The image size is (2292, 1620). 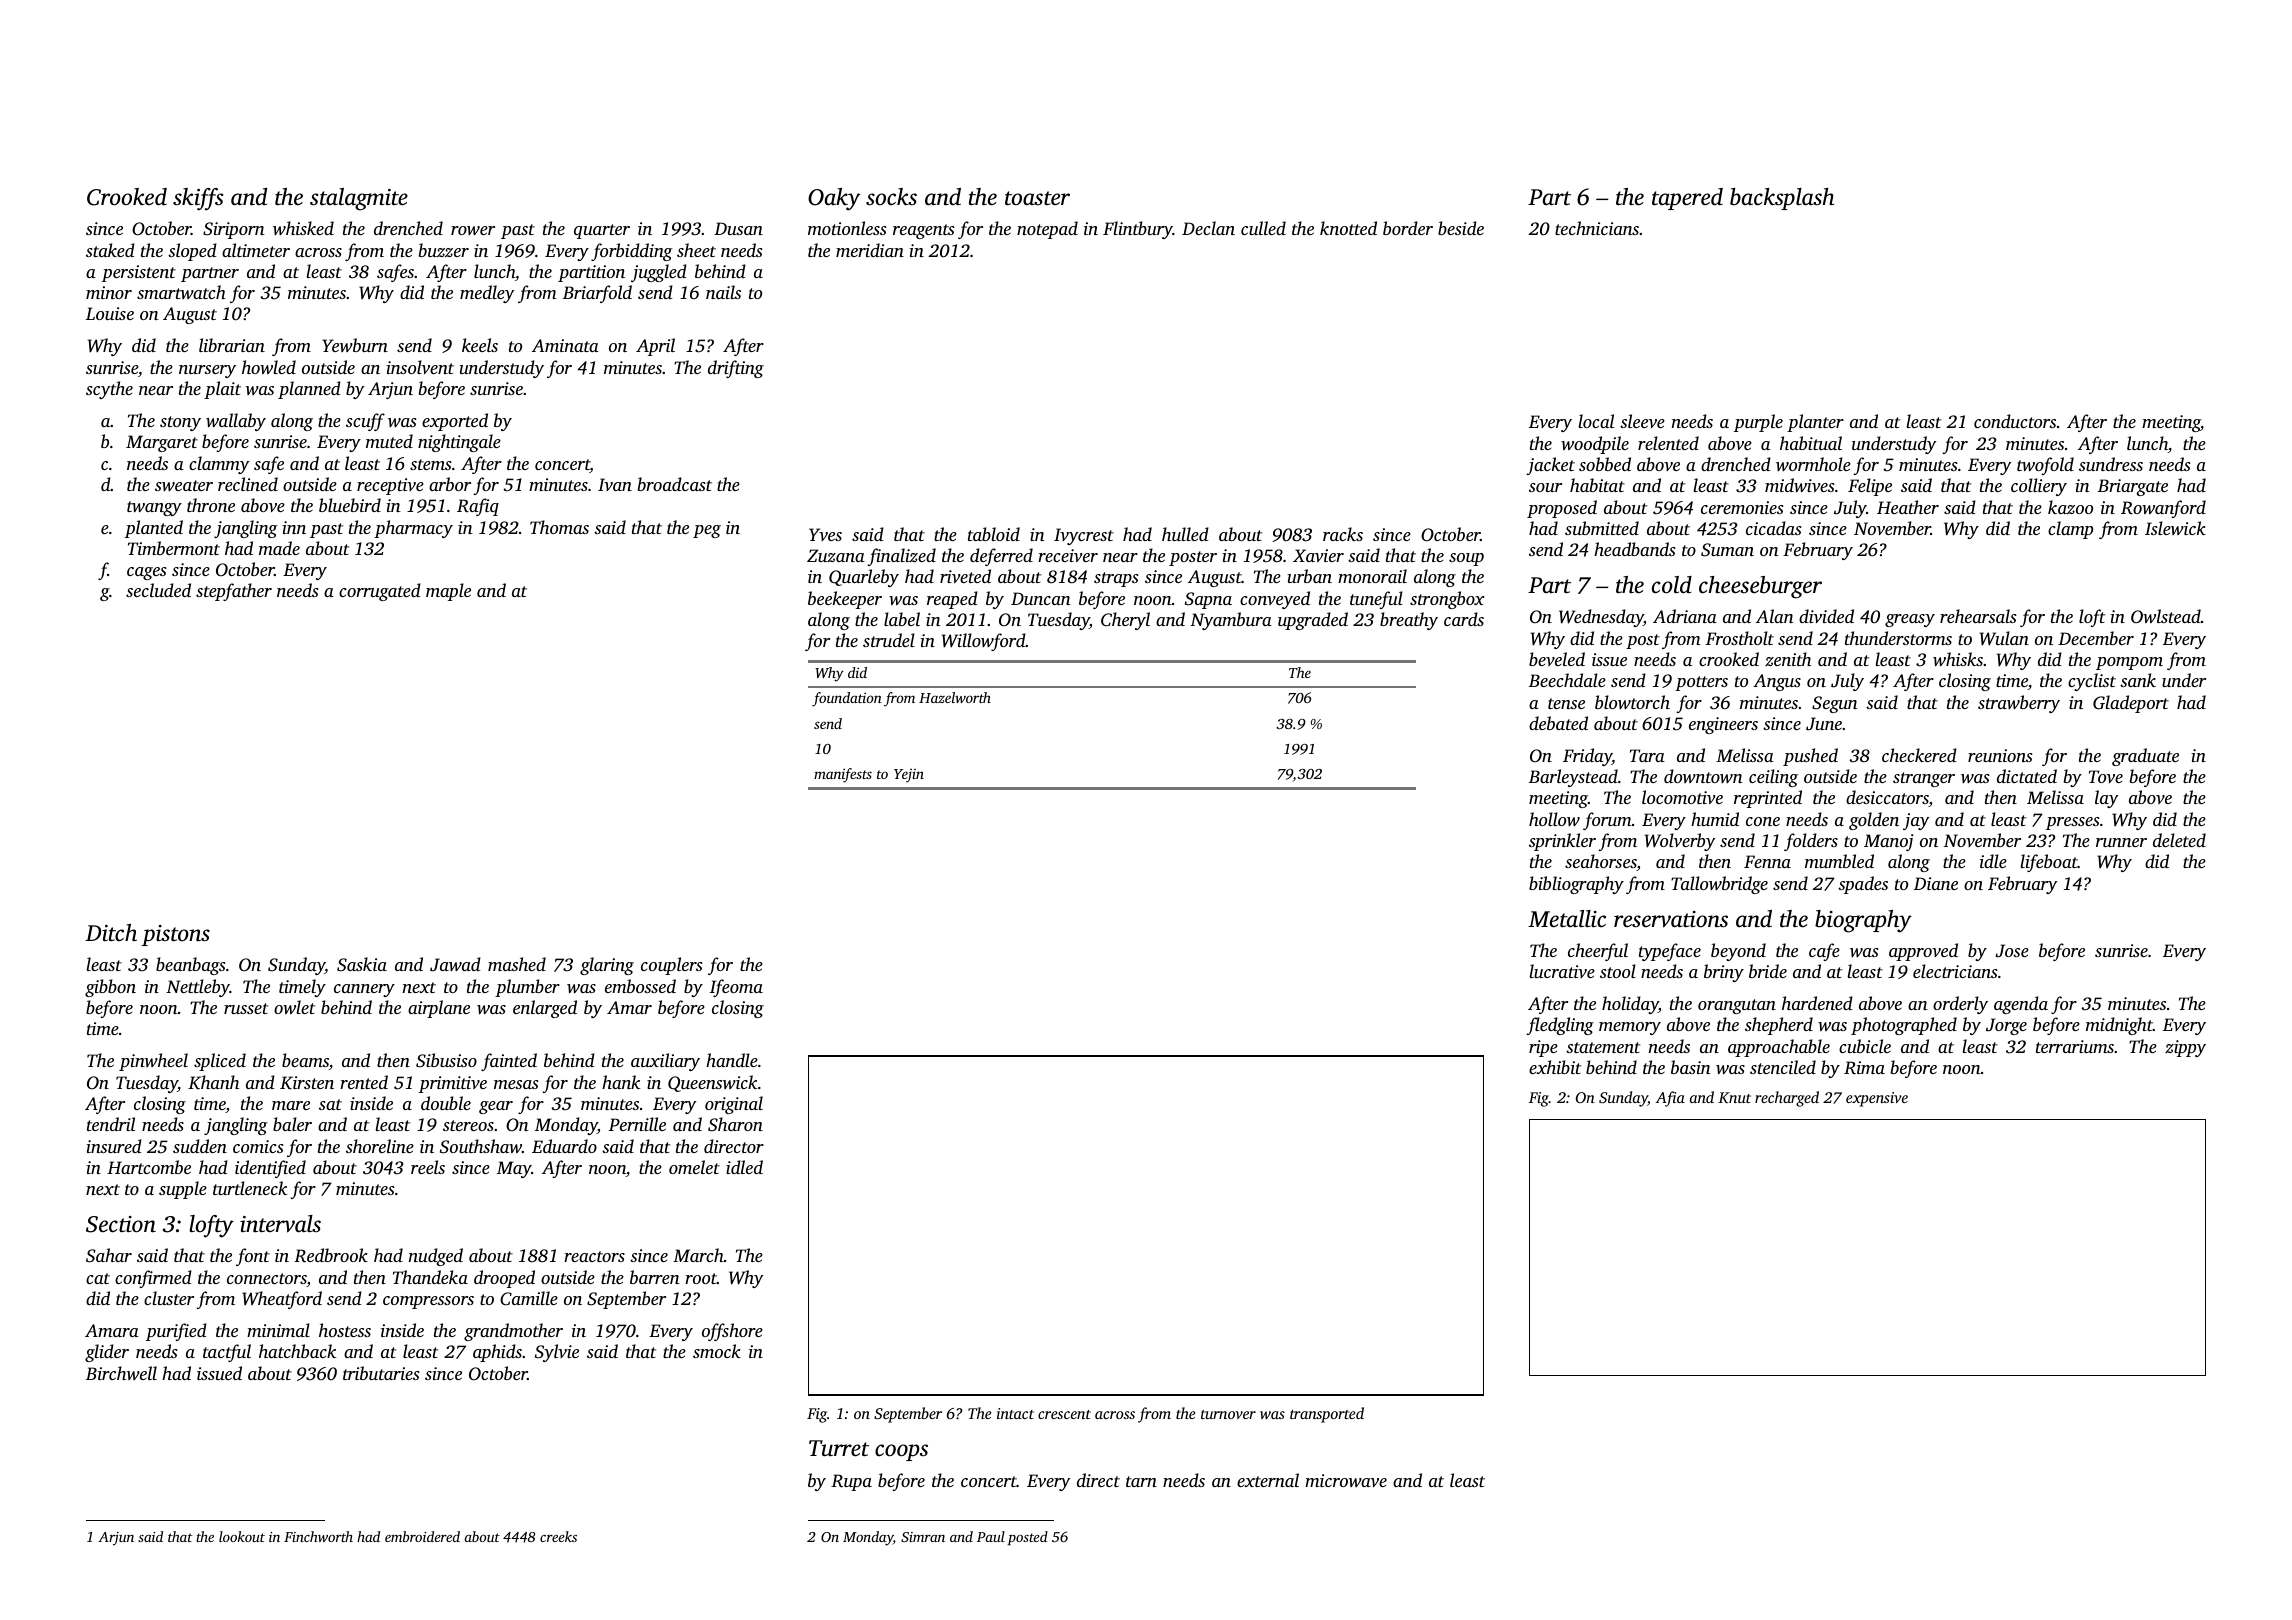 I want to click on Afia, so click(x=1670, y=1099).
